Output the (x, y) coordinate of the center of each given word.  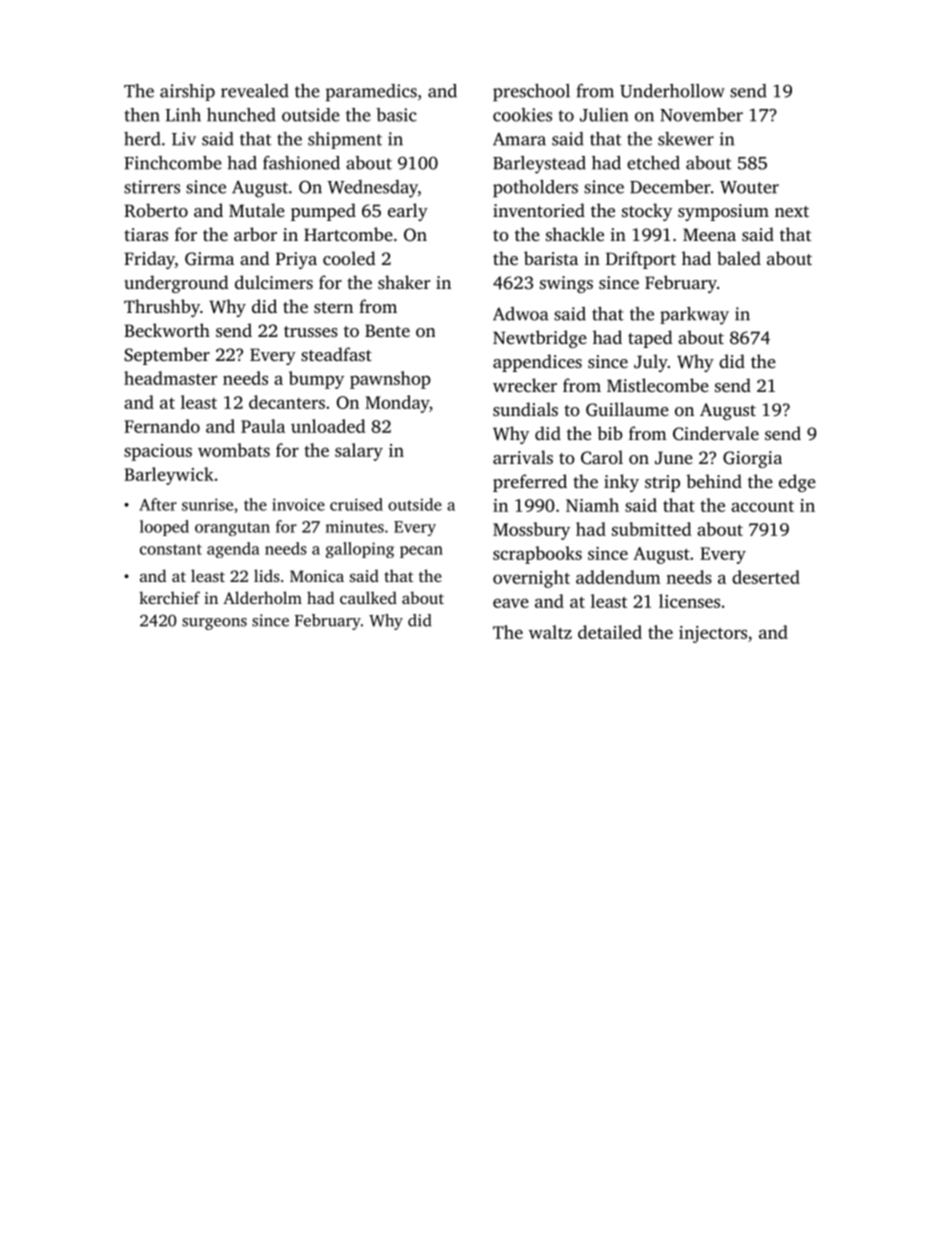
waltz (550, 632)
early (408, 212)
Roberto (156, 210)
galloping (360, 550)
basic (396, 115)
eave (511, 603)
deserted (766, 577)
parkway (694, 316)
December (670, 187)
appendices (537, 363)
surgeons (214, 624)
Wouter (749, 187)
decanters (287, 402)
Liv (184, 139)
